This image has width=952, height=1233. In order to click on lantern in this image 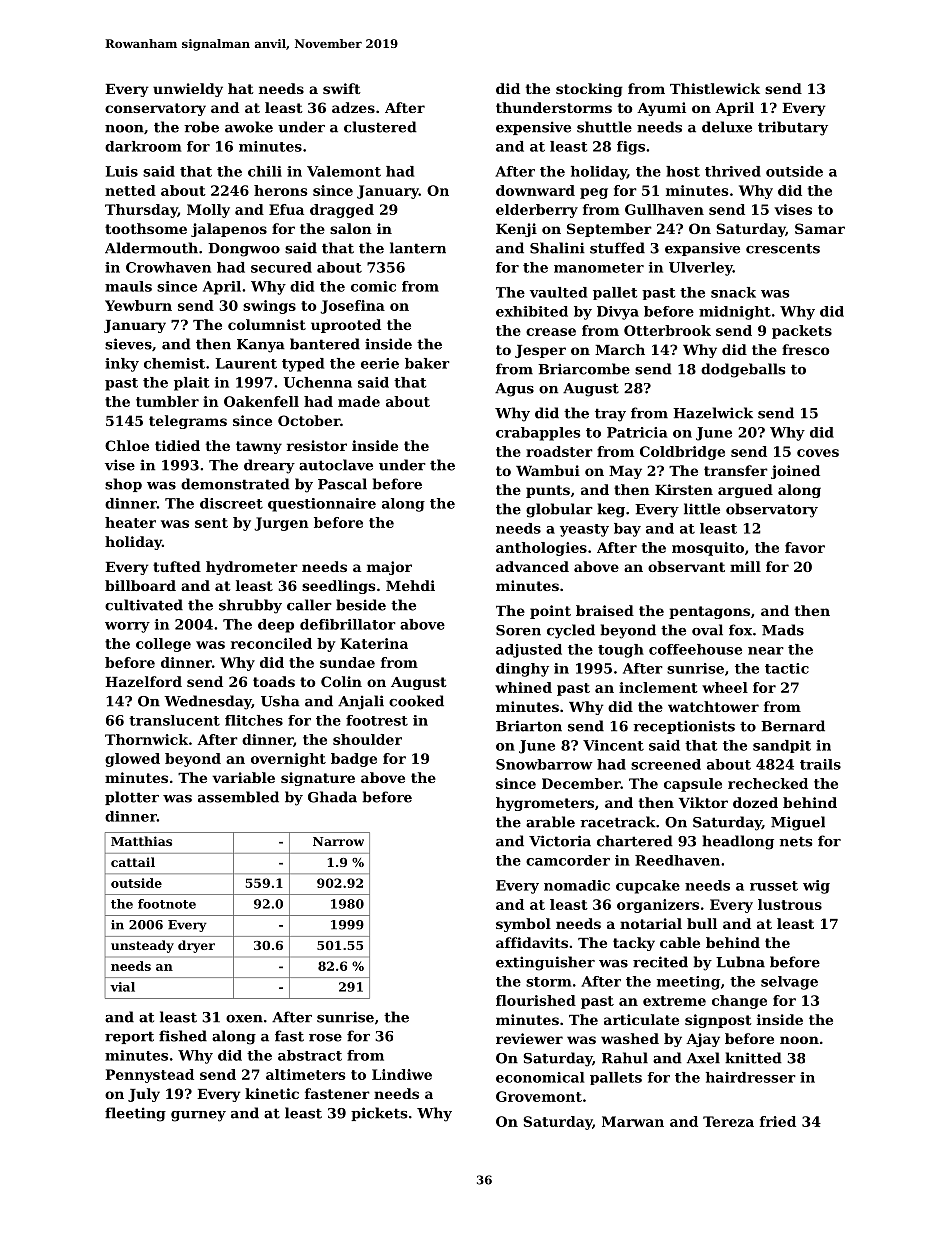, I will do `click(418, 248)`.
